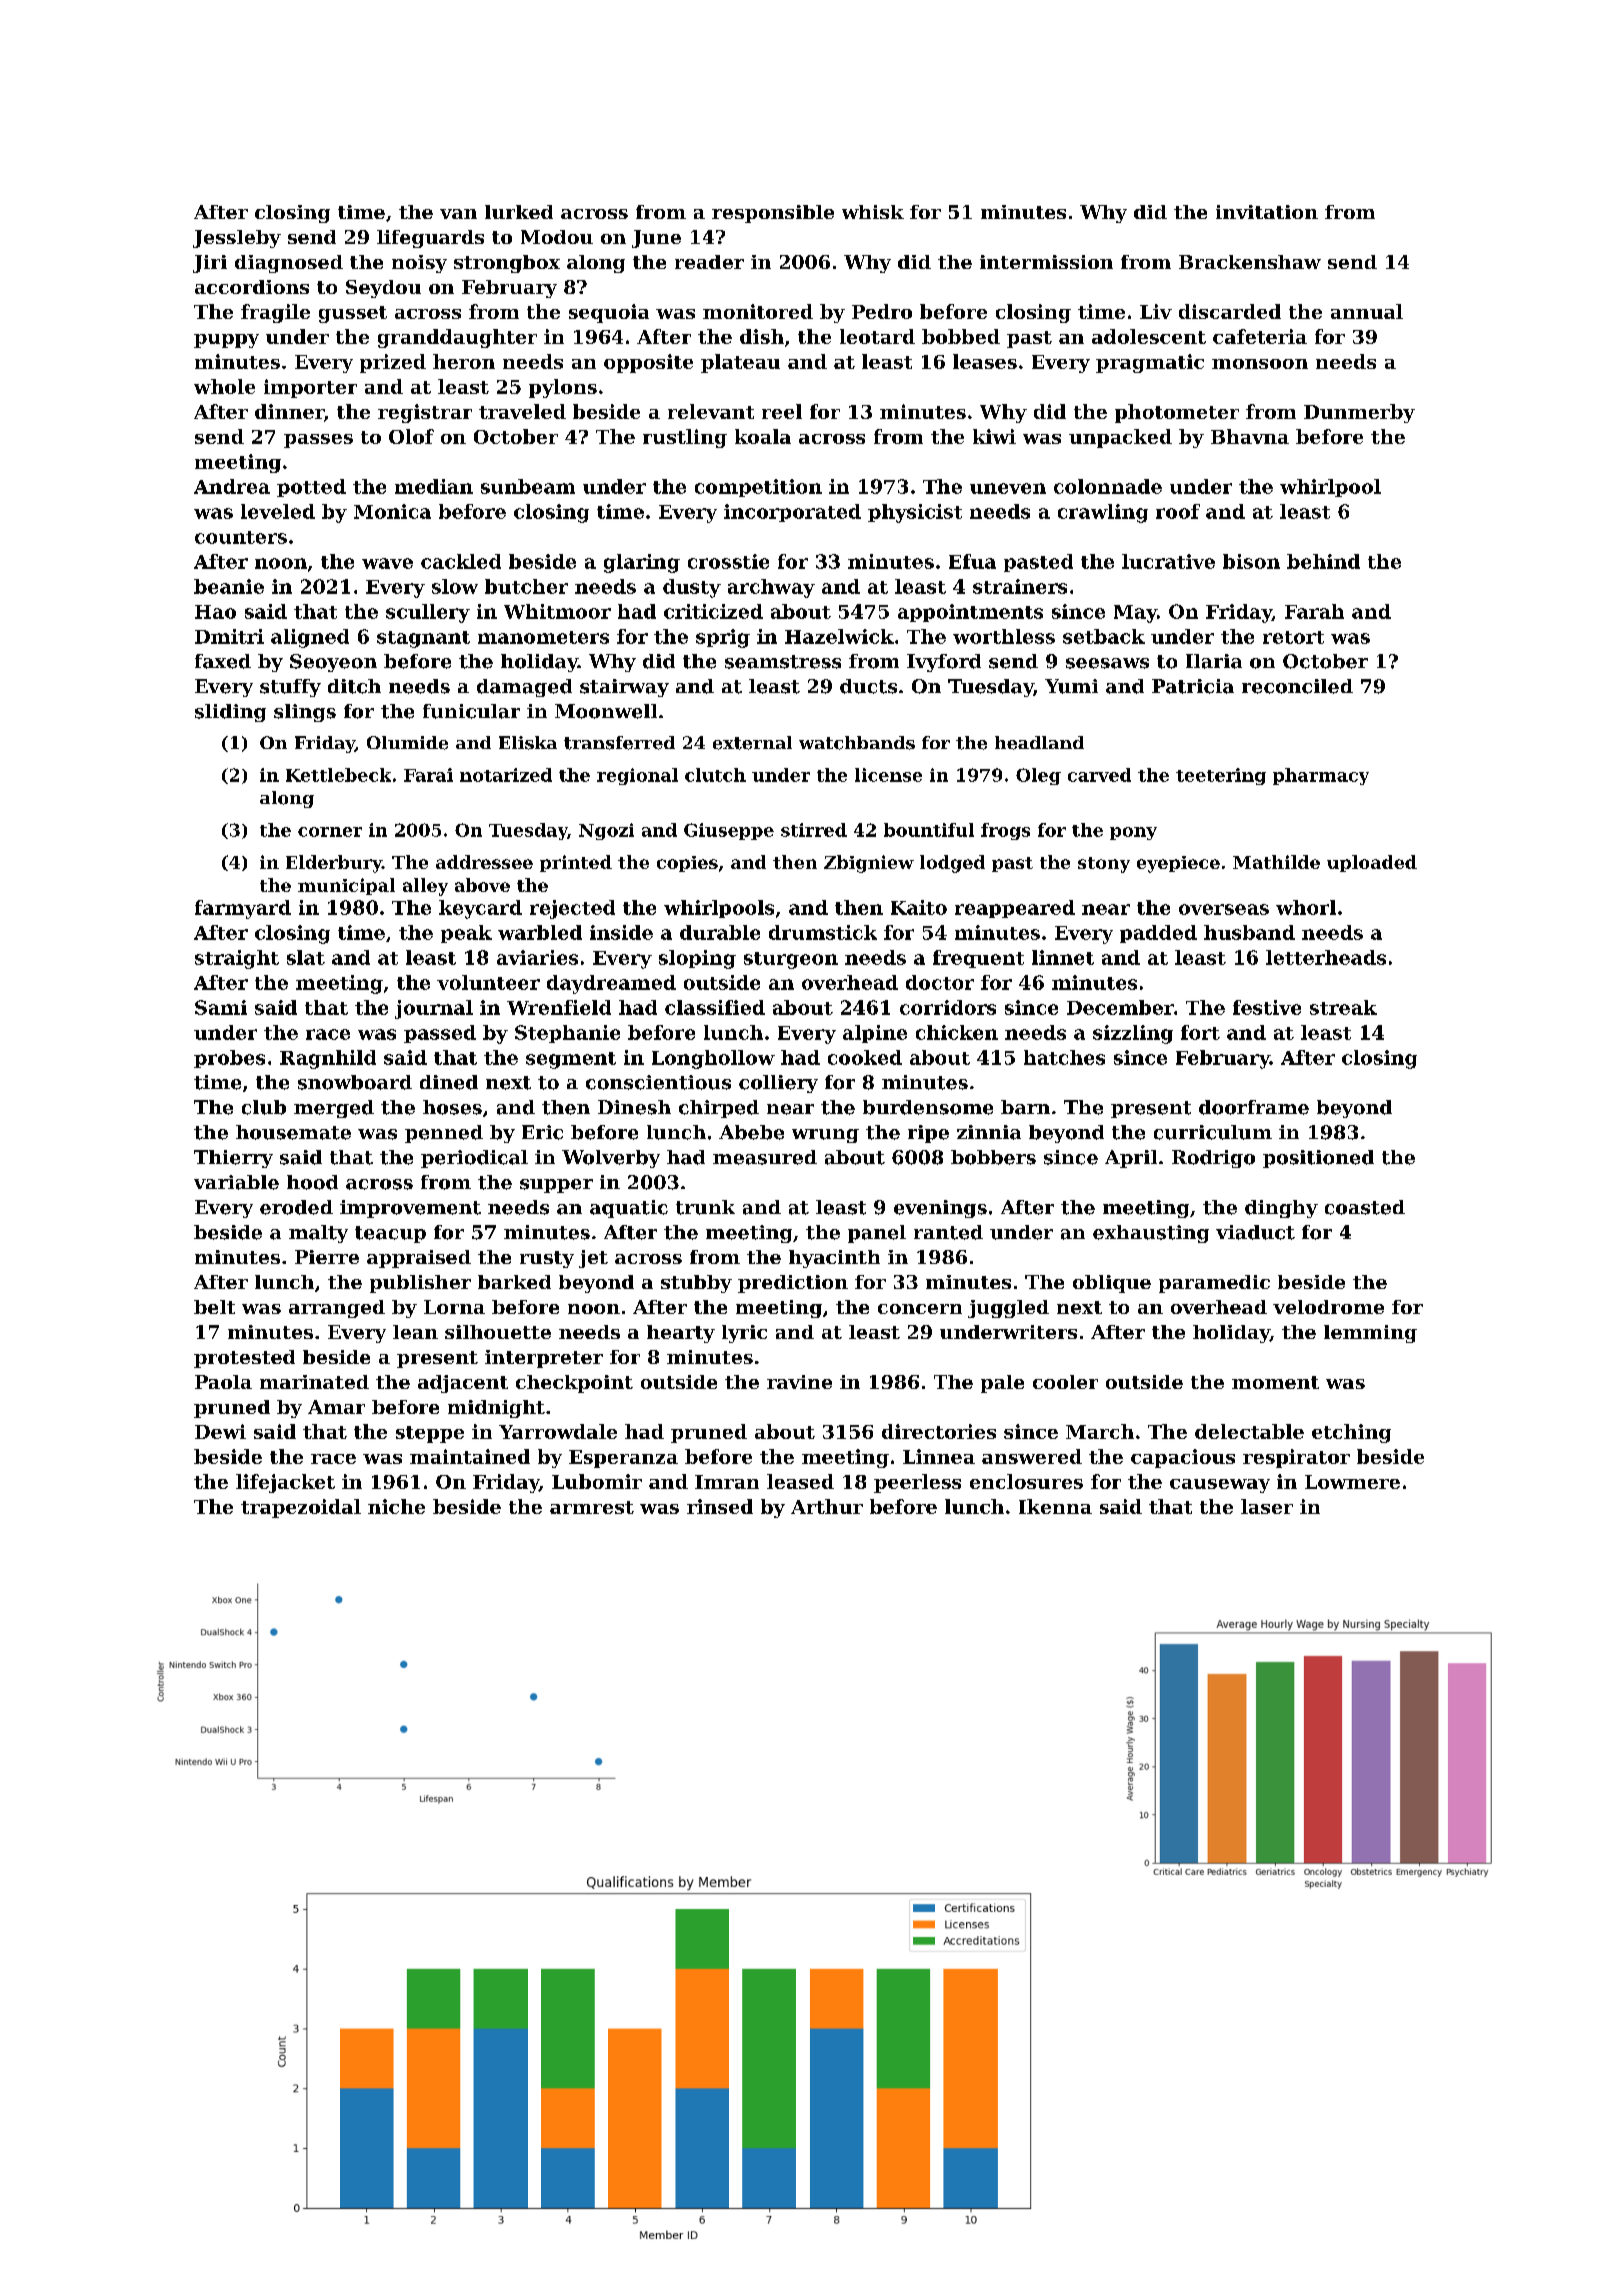 The height and width of the image is (2292, 1620). I want to click on rustling, so click(685, 438).
